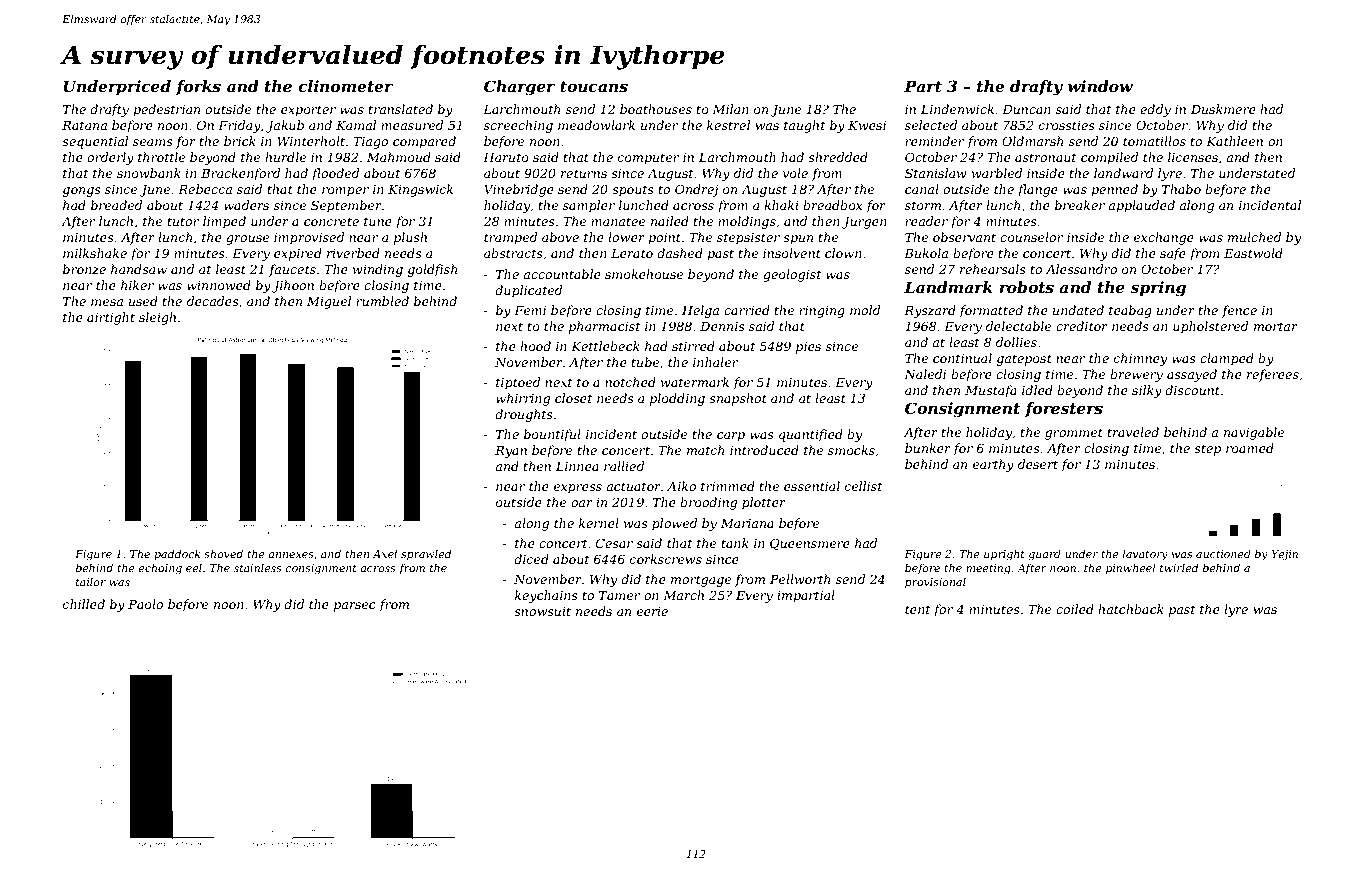 Image resolution: width=1372 pixels, height=887 pixels. I want to click on Axel, so click(384, 553).
